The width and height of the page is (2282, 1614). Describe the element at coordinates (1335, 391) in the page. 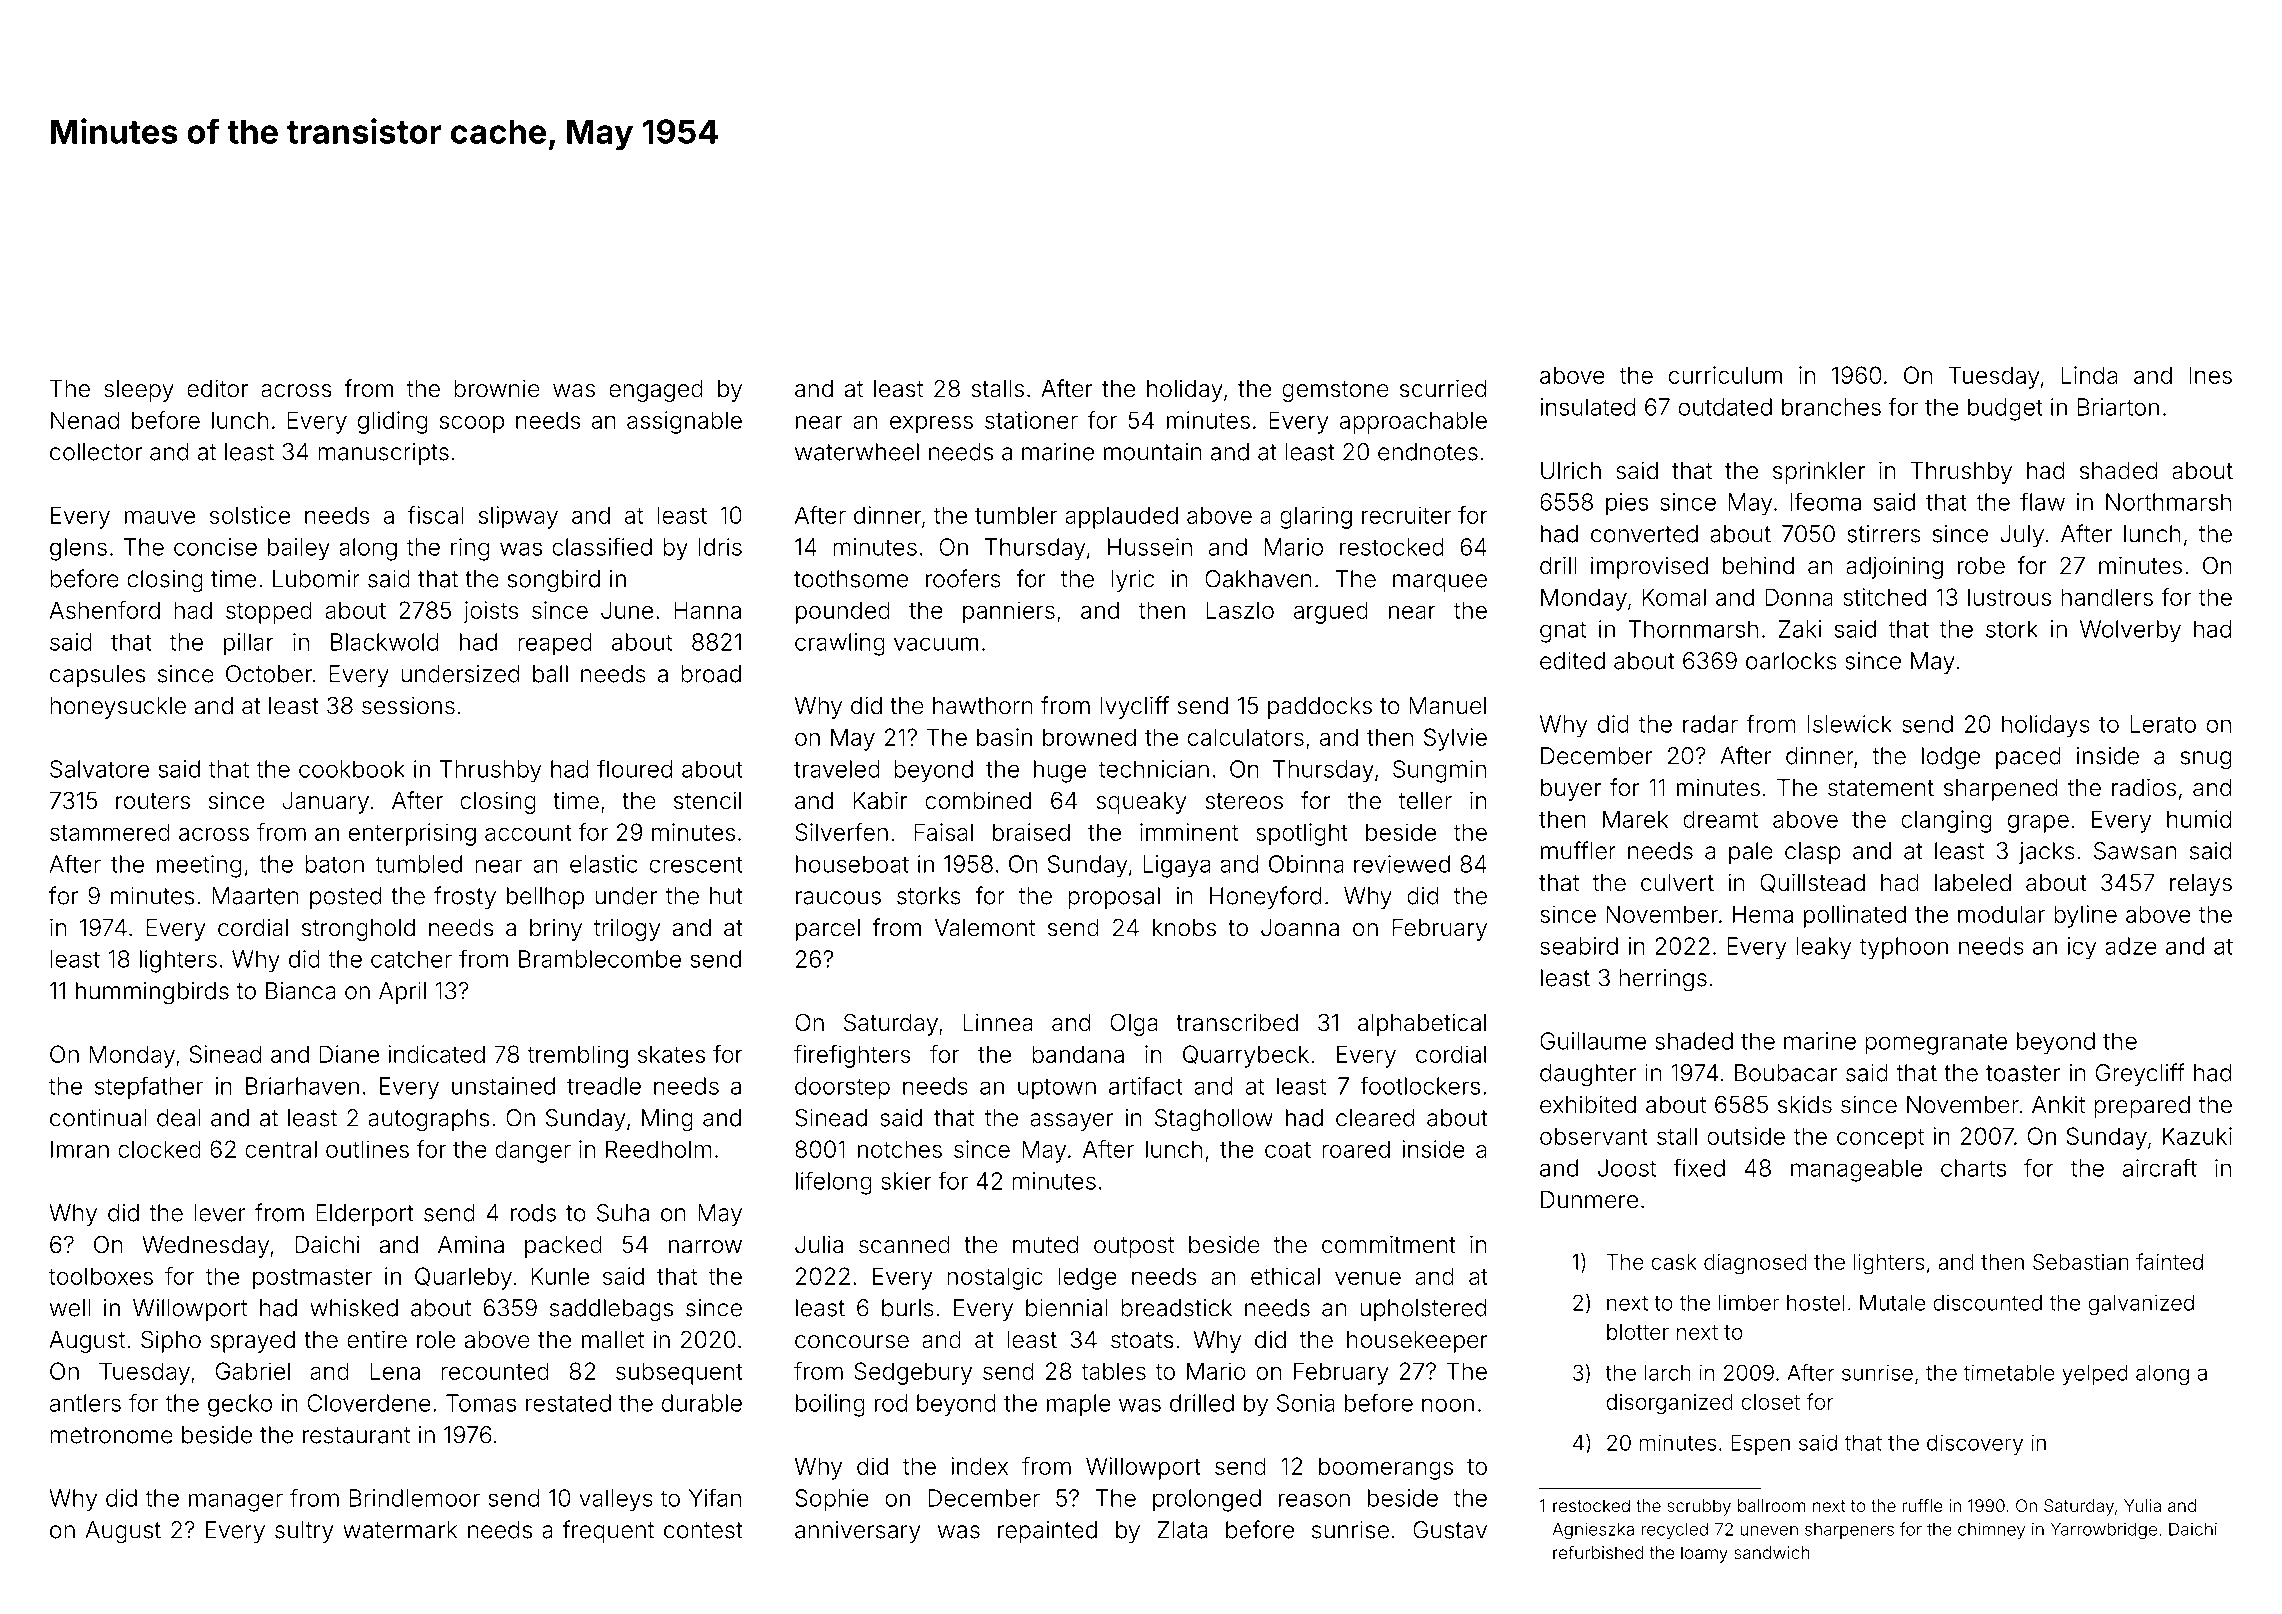

I see `gemstone` at that location.
